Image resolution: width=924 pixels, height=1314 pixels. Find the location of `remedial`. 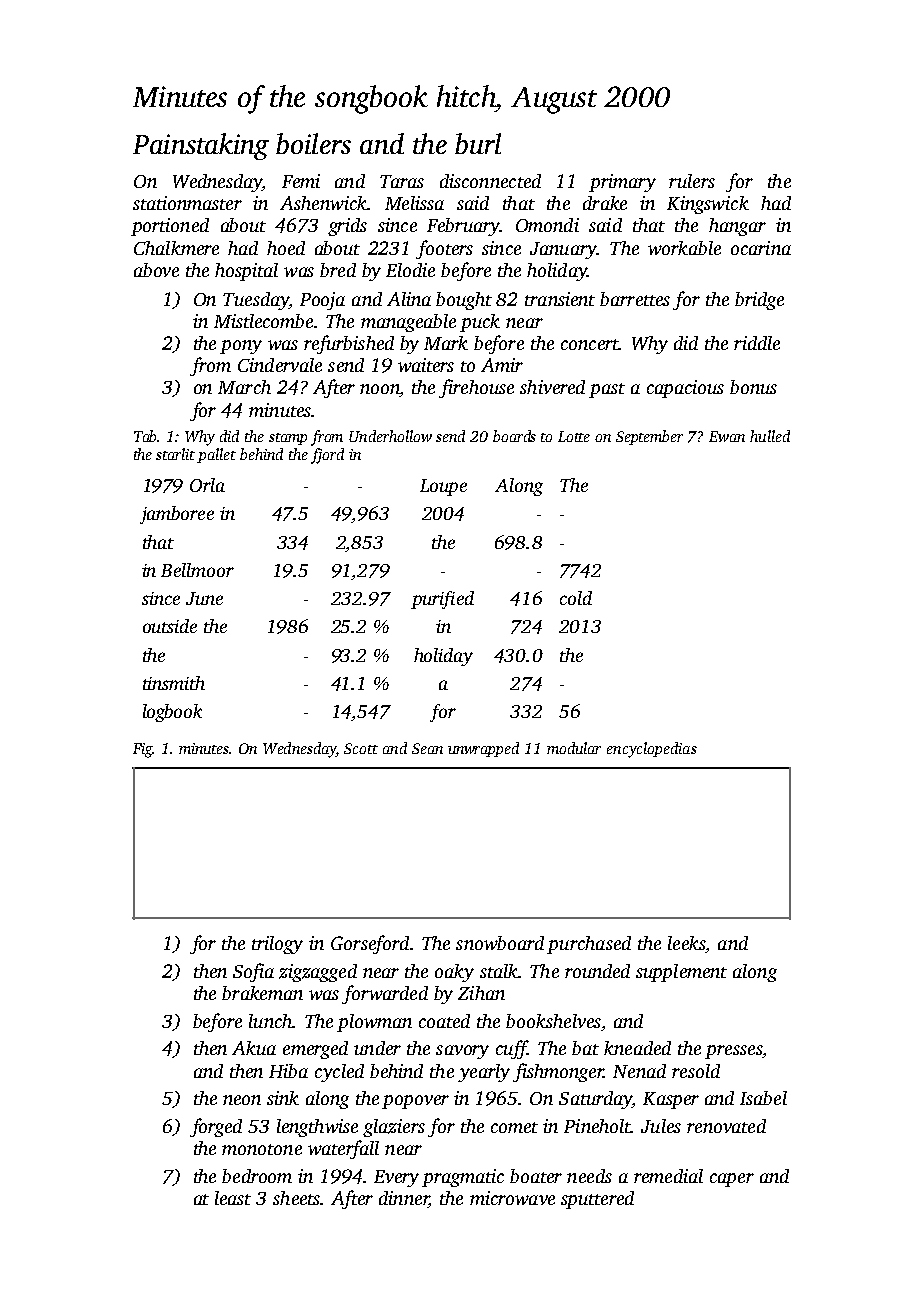

remedial is located at coordinates (668, 1176).
